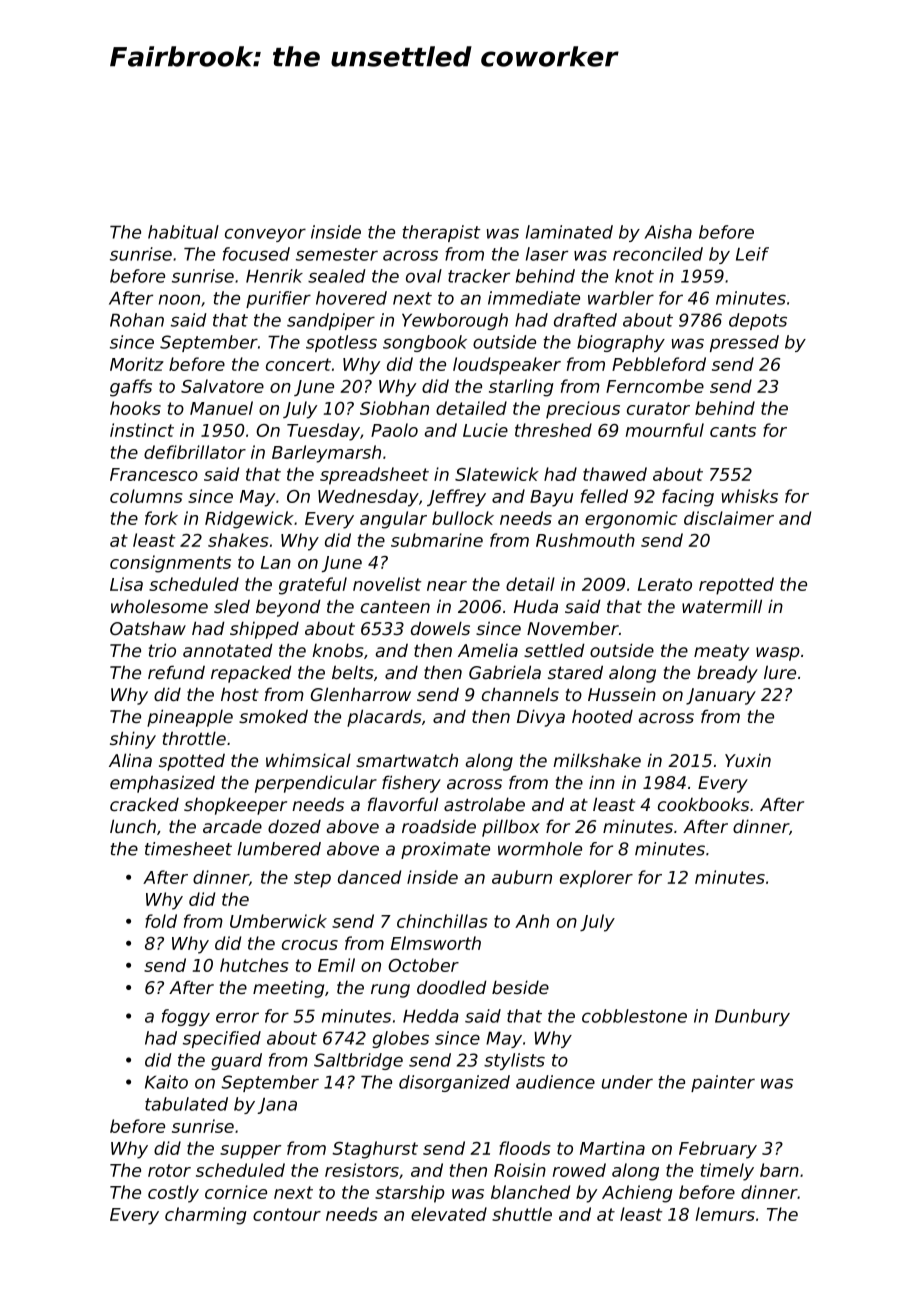 This screenshot has height=1308, width=924. Describe the element at coordinates (288, 608) in the screenshot. I see `beyond` at that location.
